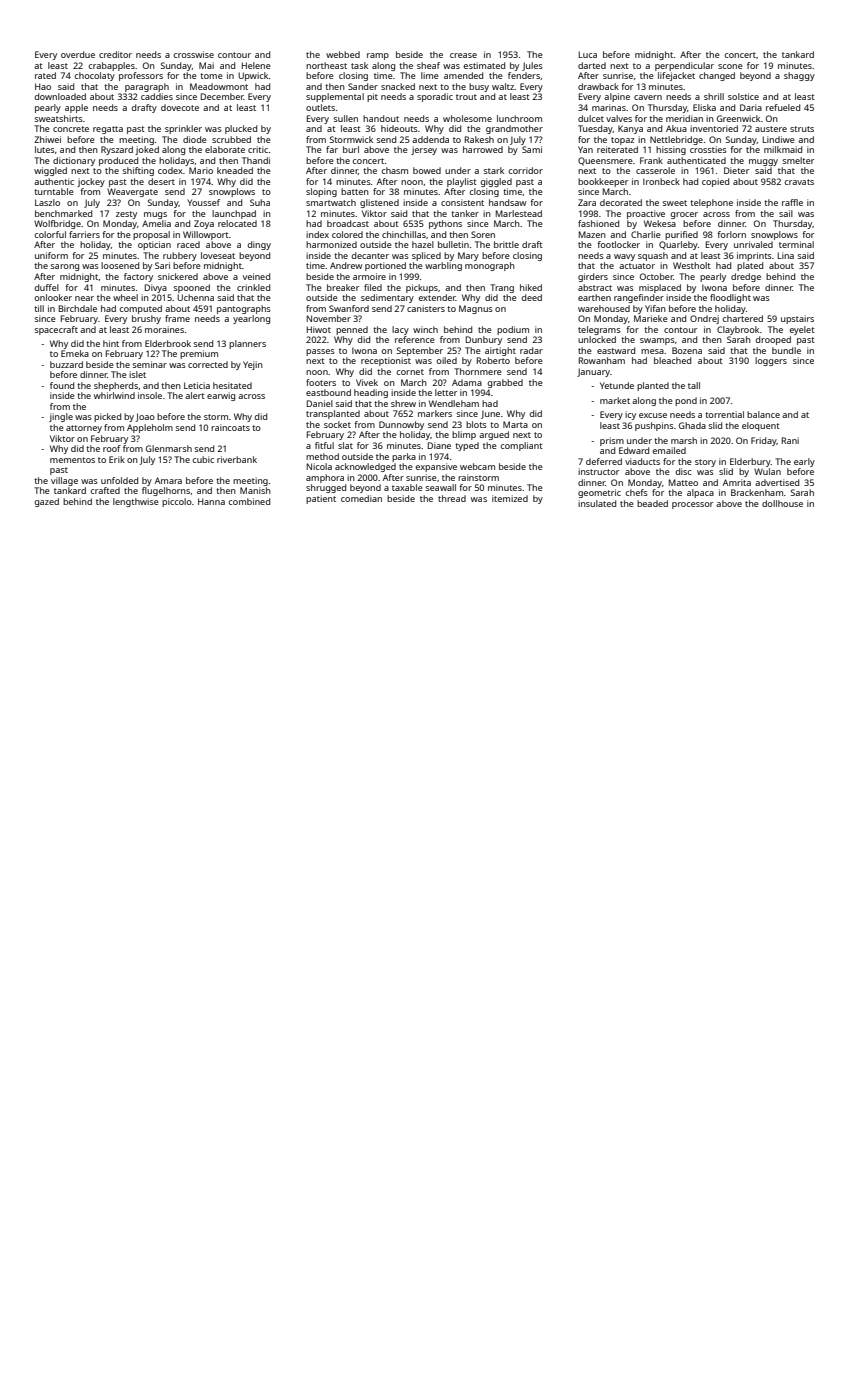 The image size is (849, 1400). Describe the element at coordinates (64, 481) in the document. I see `village` at that location.
